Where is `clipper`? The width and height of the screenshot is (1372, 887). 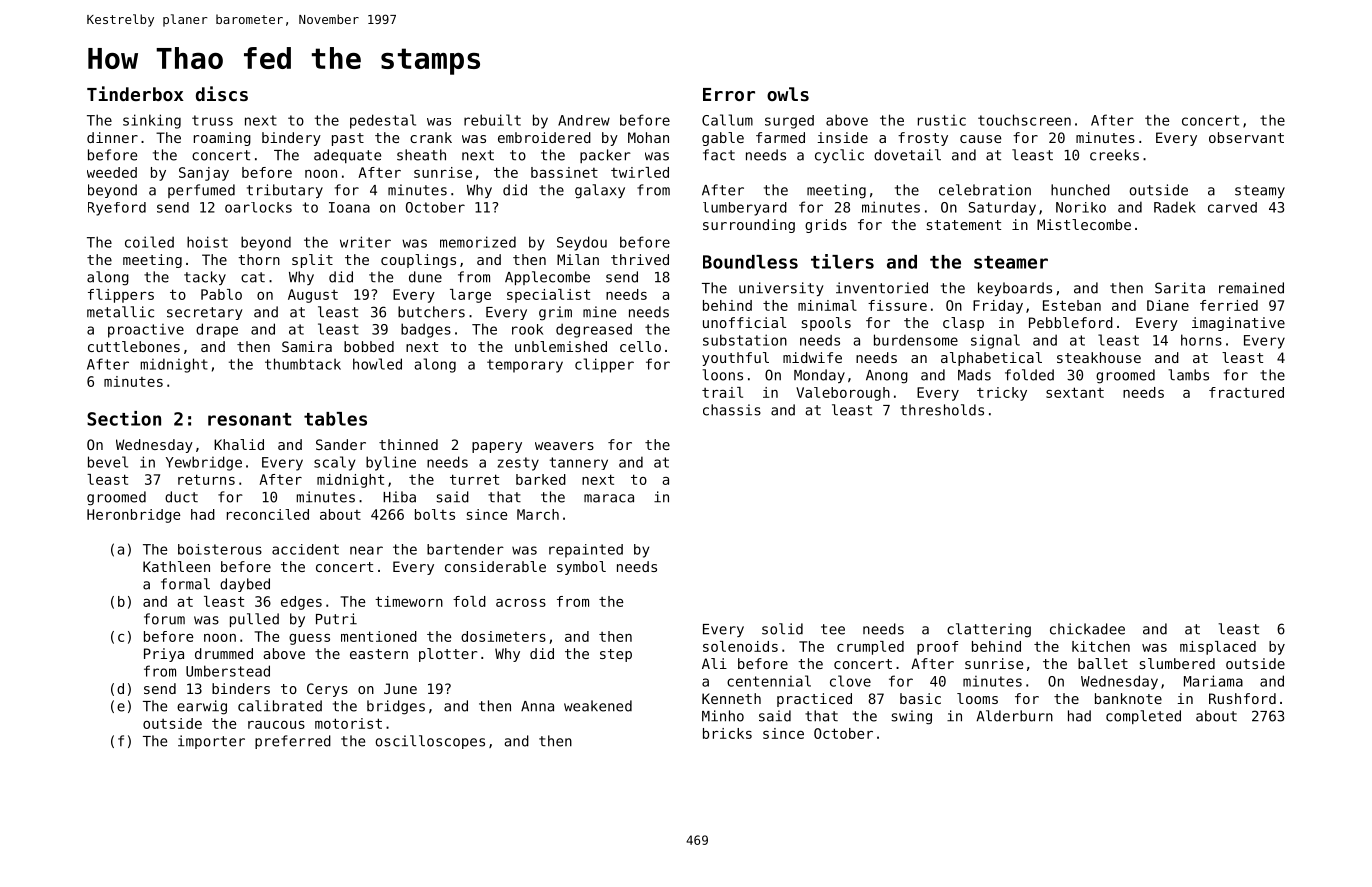
clipper is located at coordinates (604, 365).
